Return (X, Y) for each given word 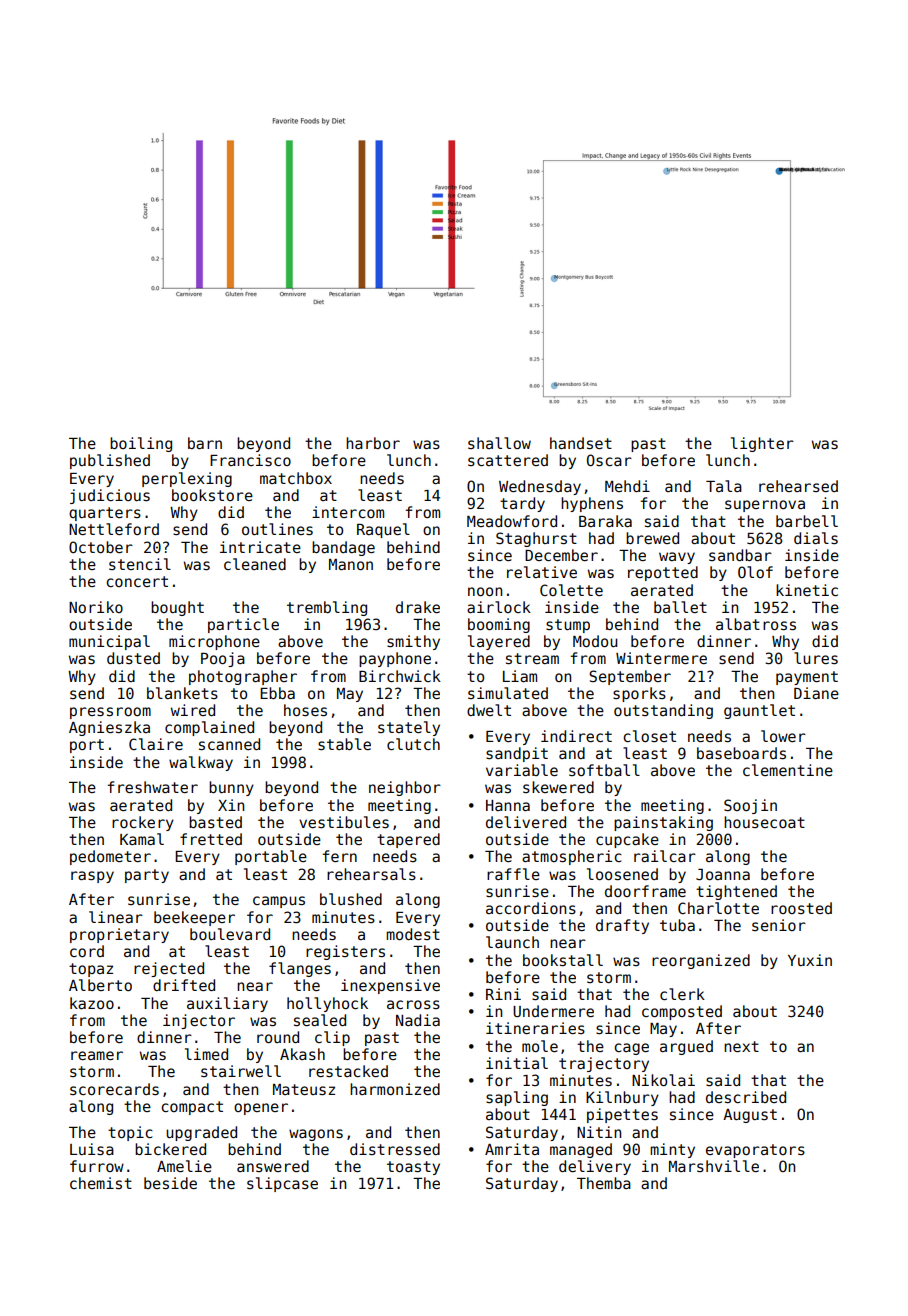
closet (649, 736)
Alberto (100, 985)
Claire (156, 744)
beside (170, 1183)
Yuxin (810, 960)
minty (672, 1150)
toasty (413, 1168)
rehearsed (798, 486)
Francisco (250, 460)
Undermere (553, 1011)
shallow (499, 443)
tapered (408, 840)
